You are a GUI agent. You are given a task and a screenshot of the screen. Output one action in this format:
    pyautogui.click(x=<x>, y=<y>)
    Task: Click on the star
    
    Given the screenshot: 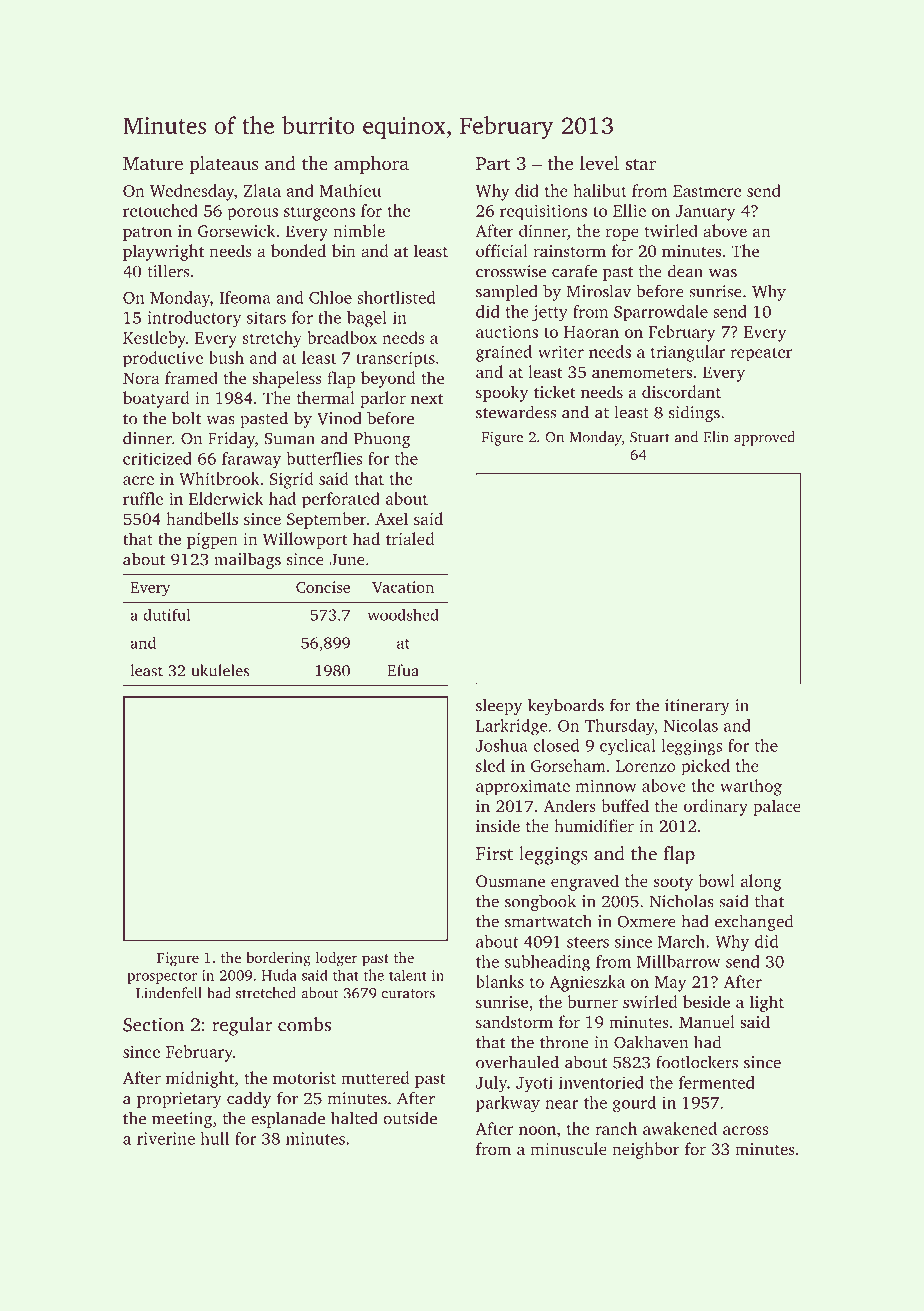 What is the action you would take?
    pyautogui.click(x=640, y=164)
